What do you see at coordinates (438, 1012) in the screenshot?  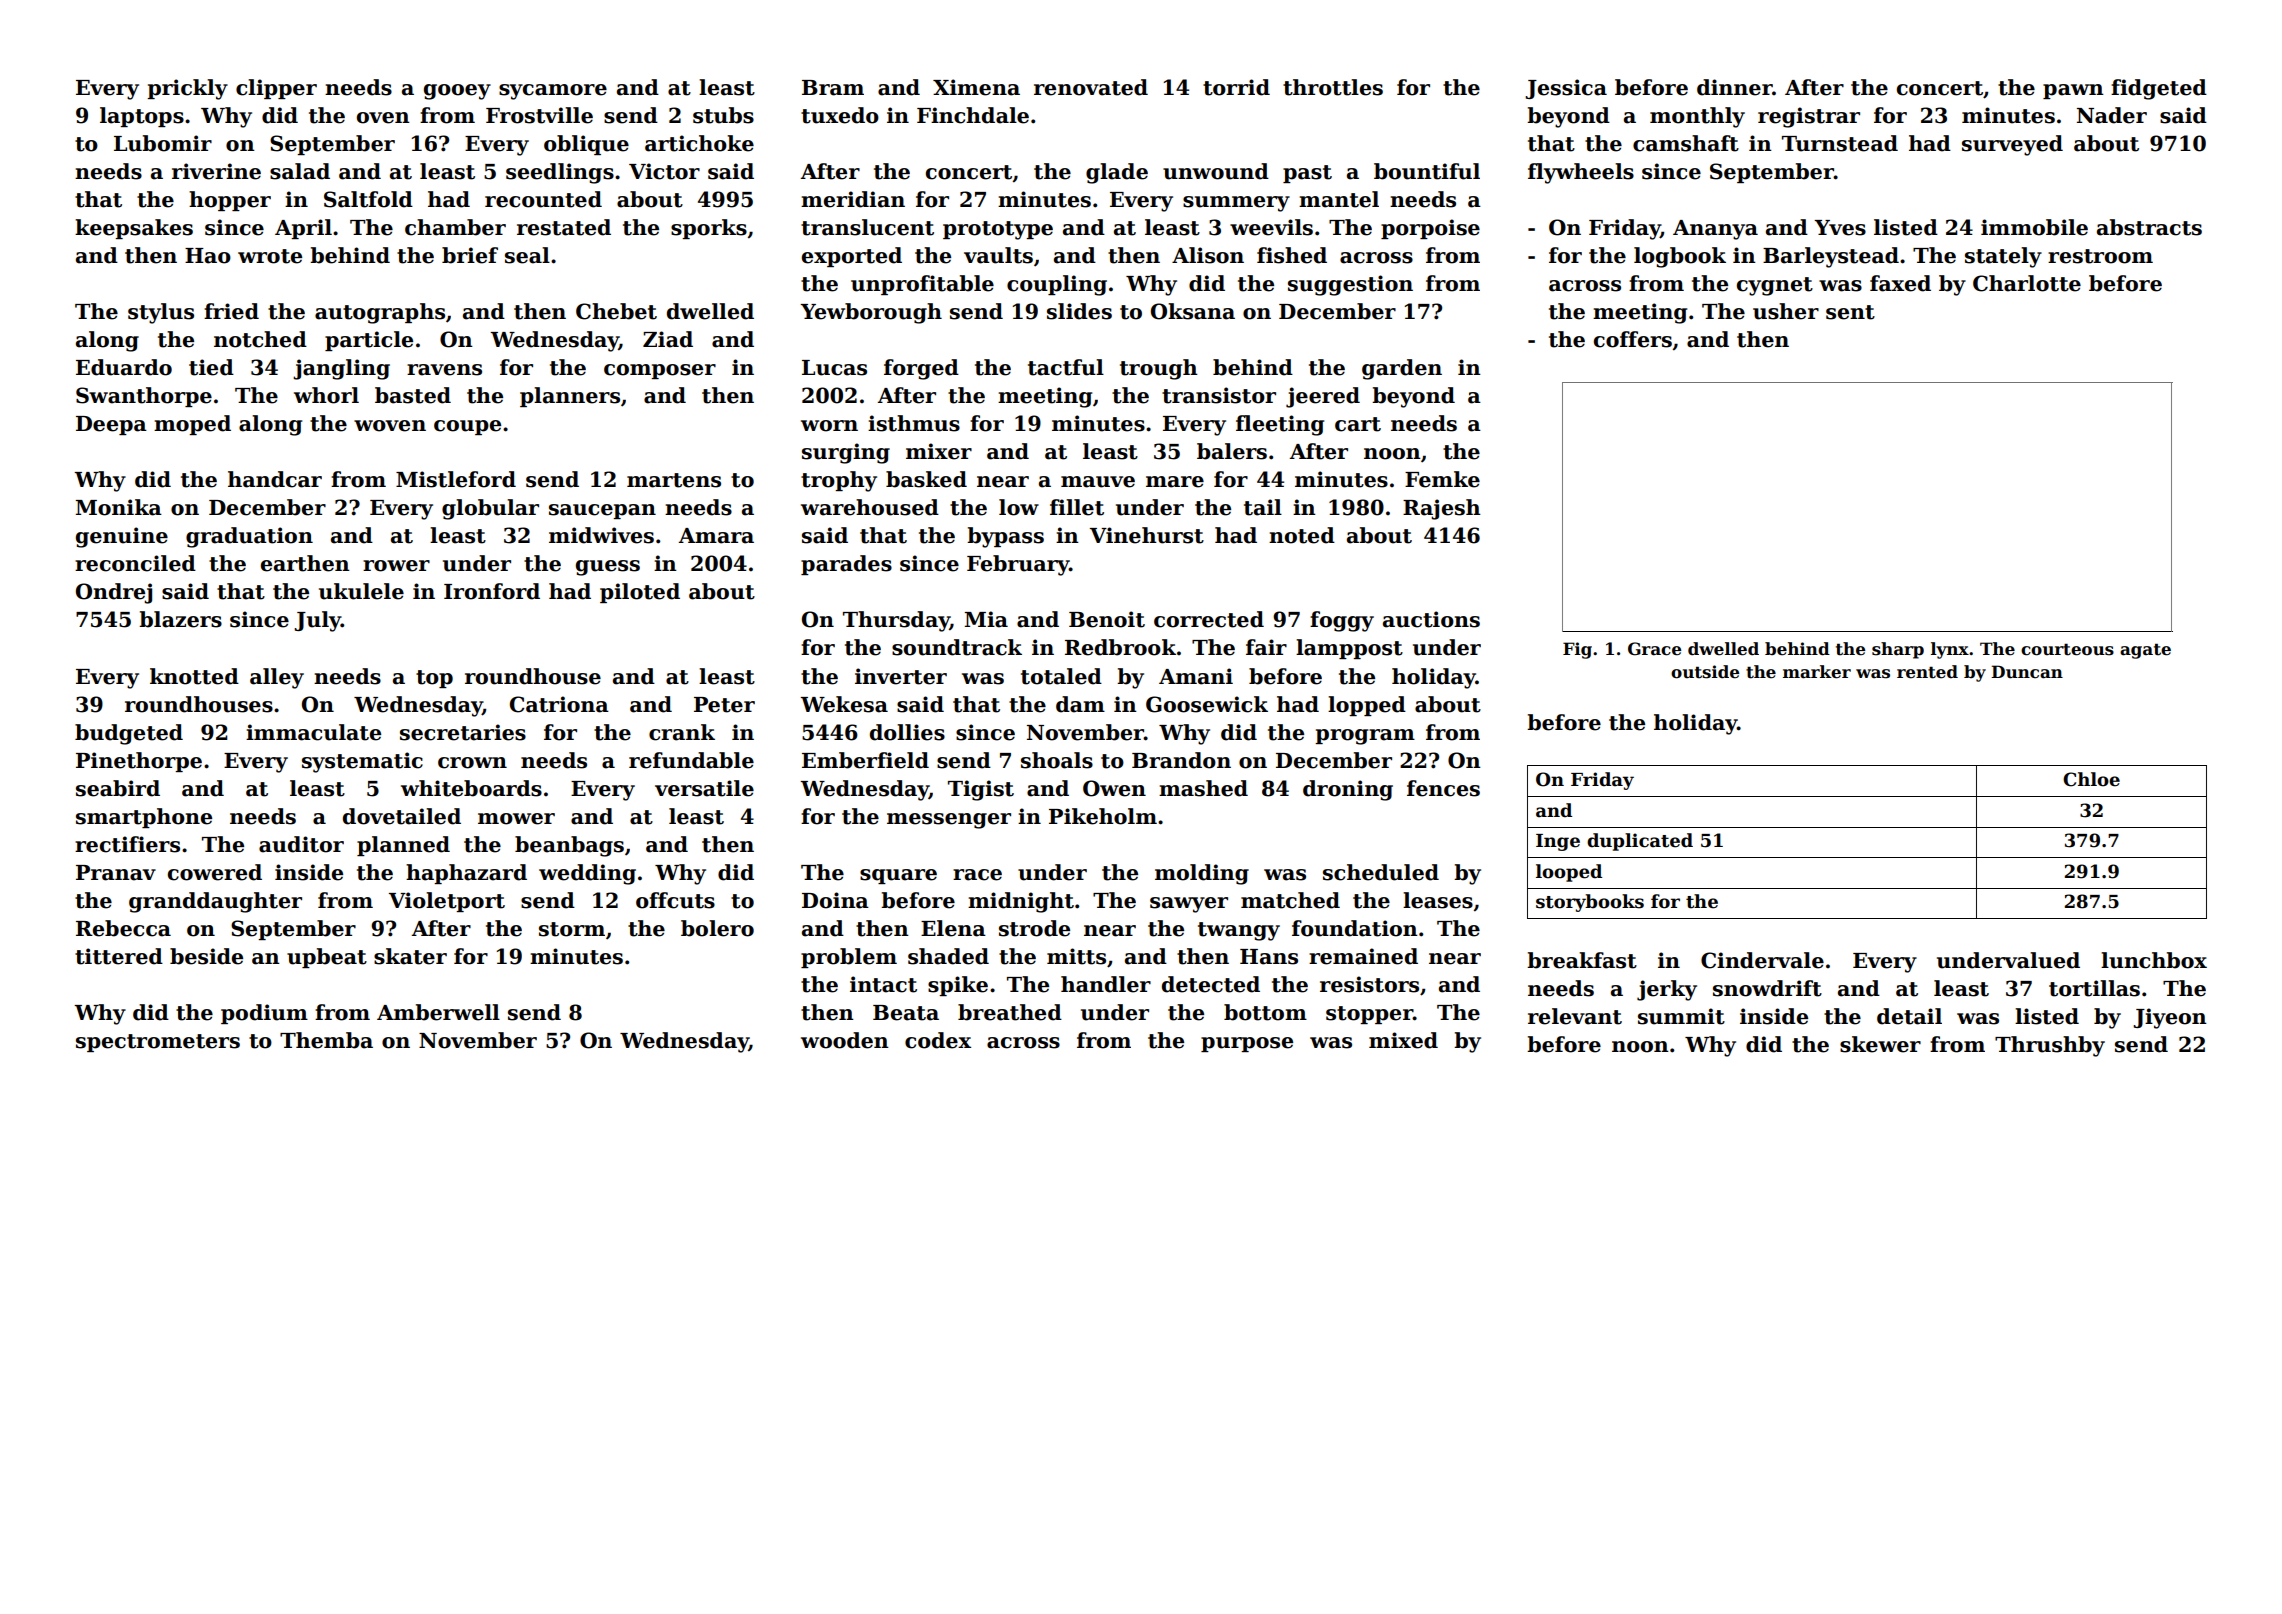 I see `Amberwell` at bounding box center [438, 1012].
